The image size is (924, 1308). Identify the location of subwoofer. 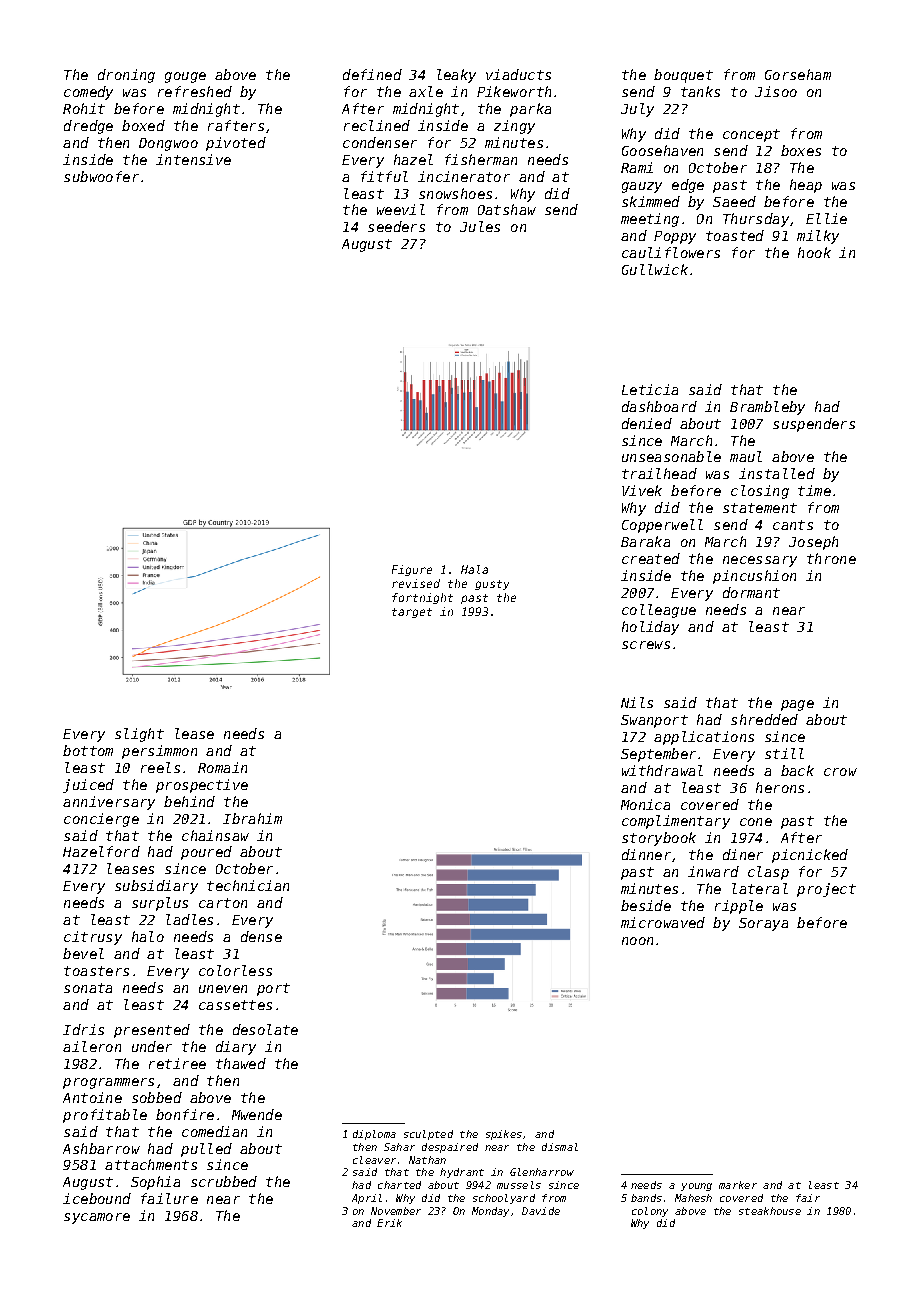
(101, 176).
